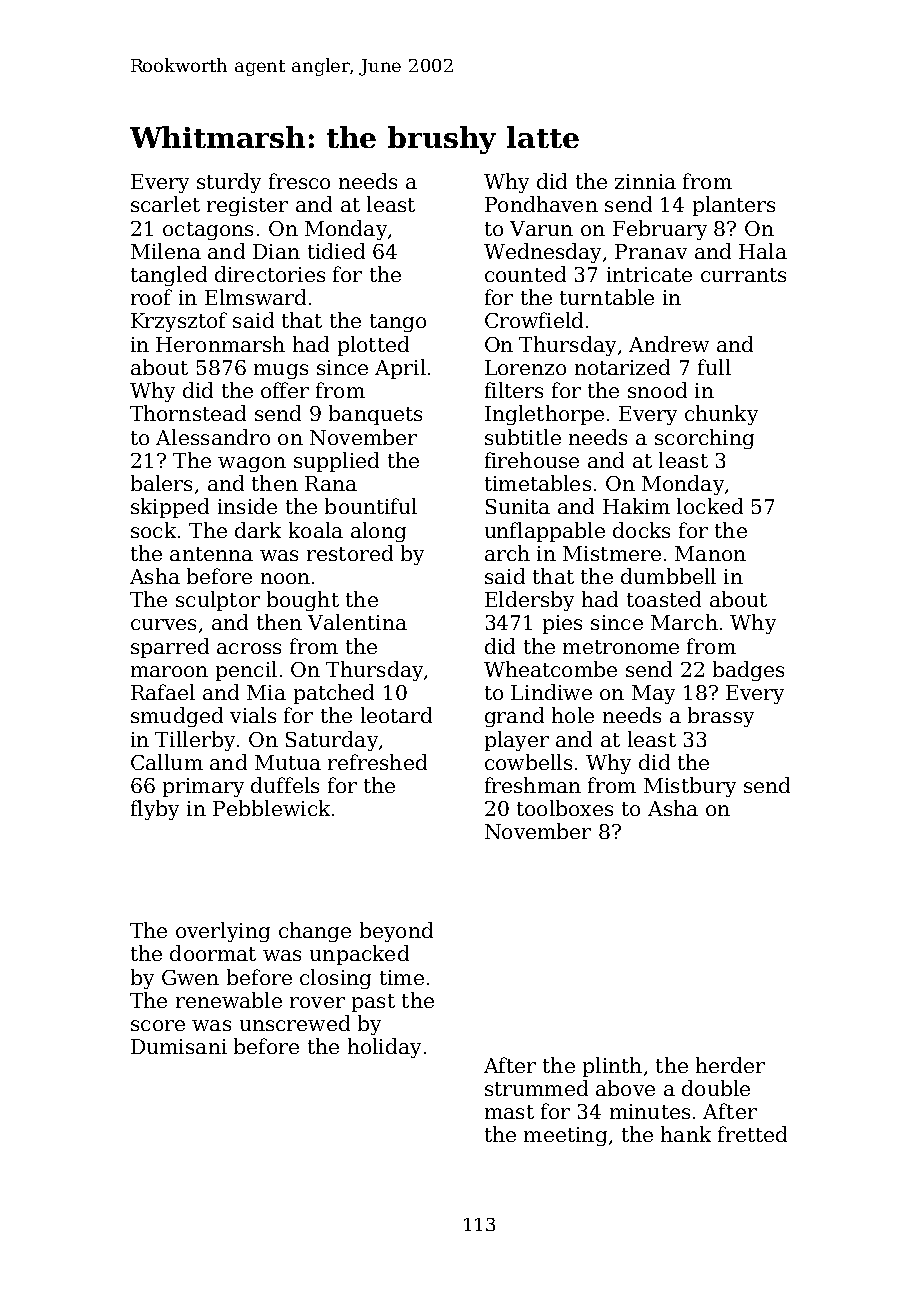  Describe the element at coordinates (565, 1136) in the document. I see `meeting` at that location.
